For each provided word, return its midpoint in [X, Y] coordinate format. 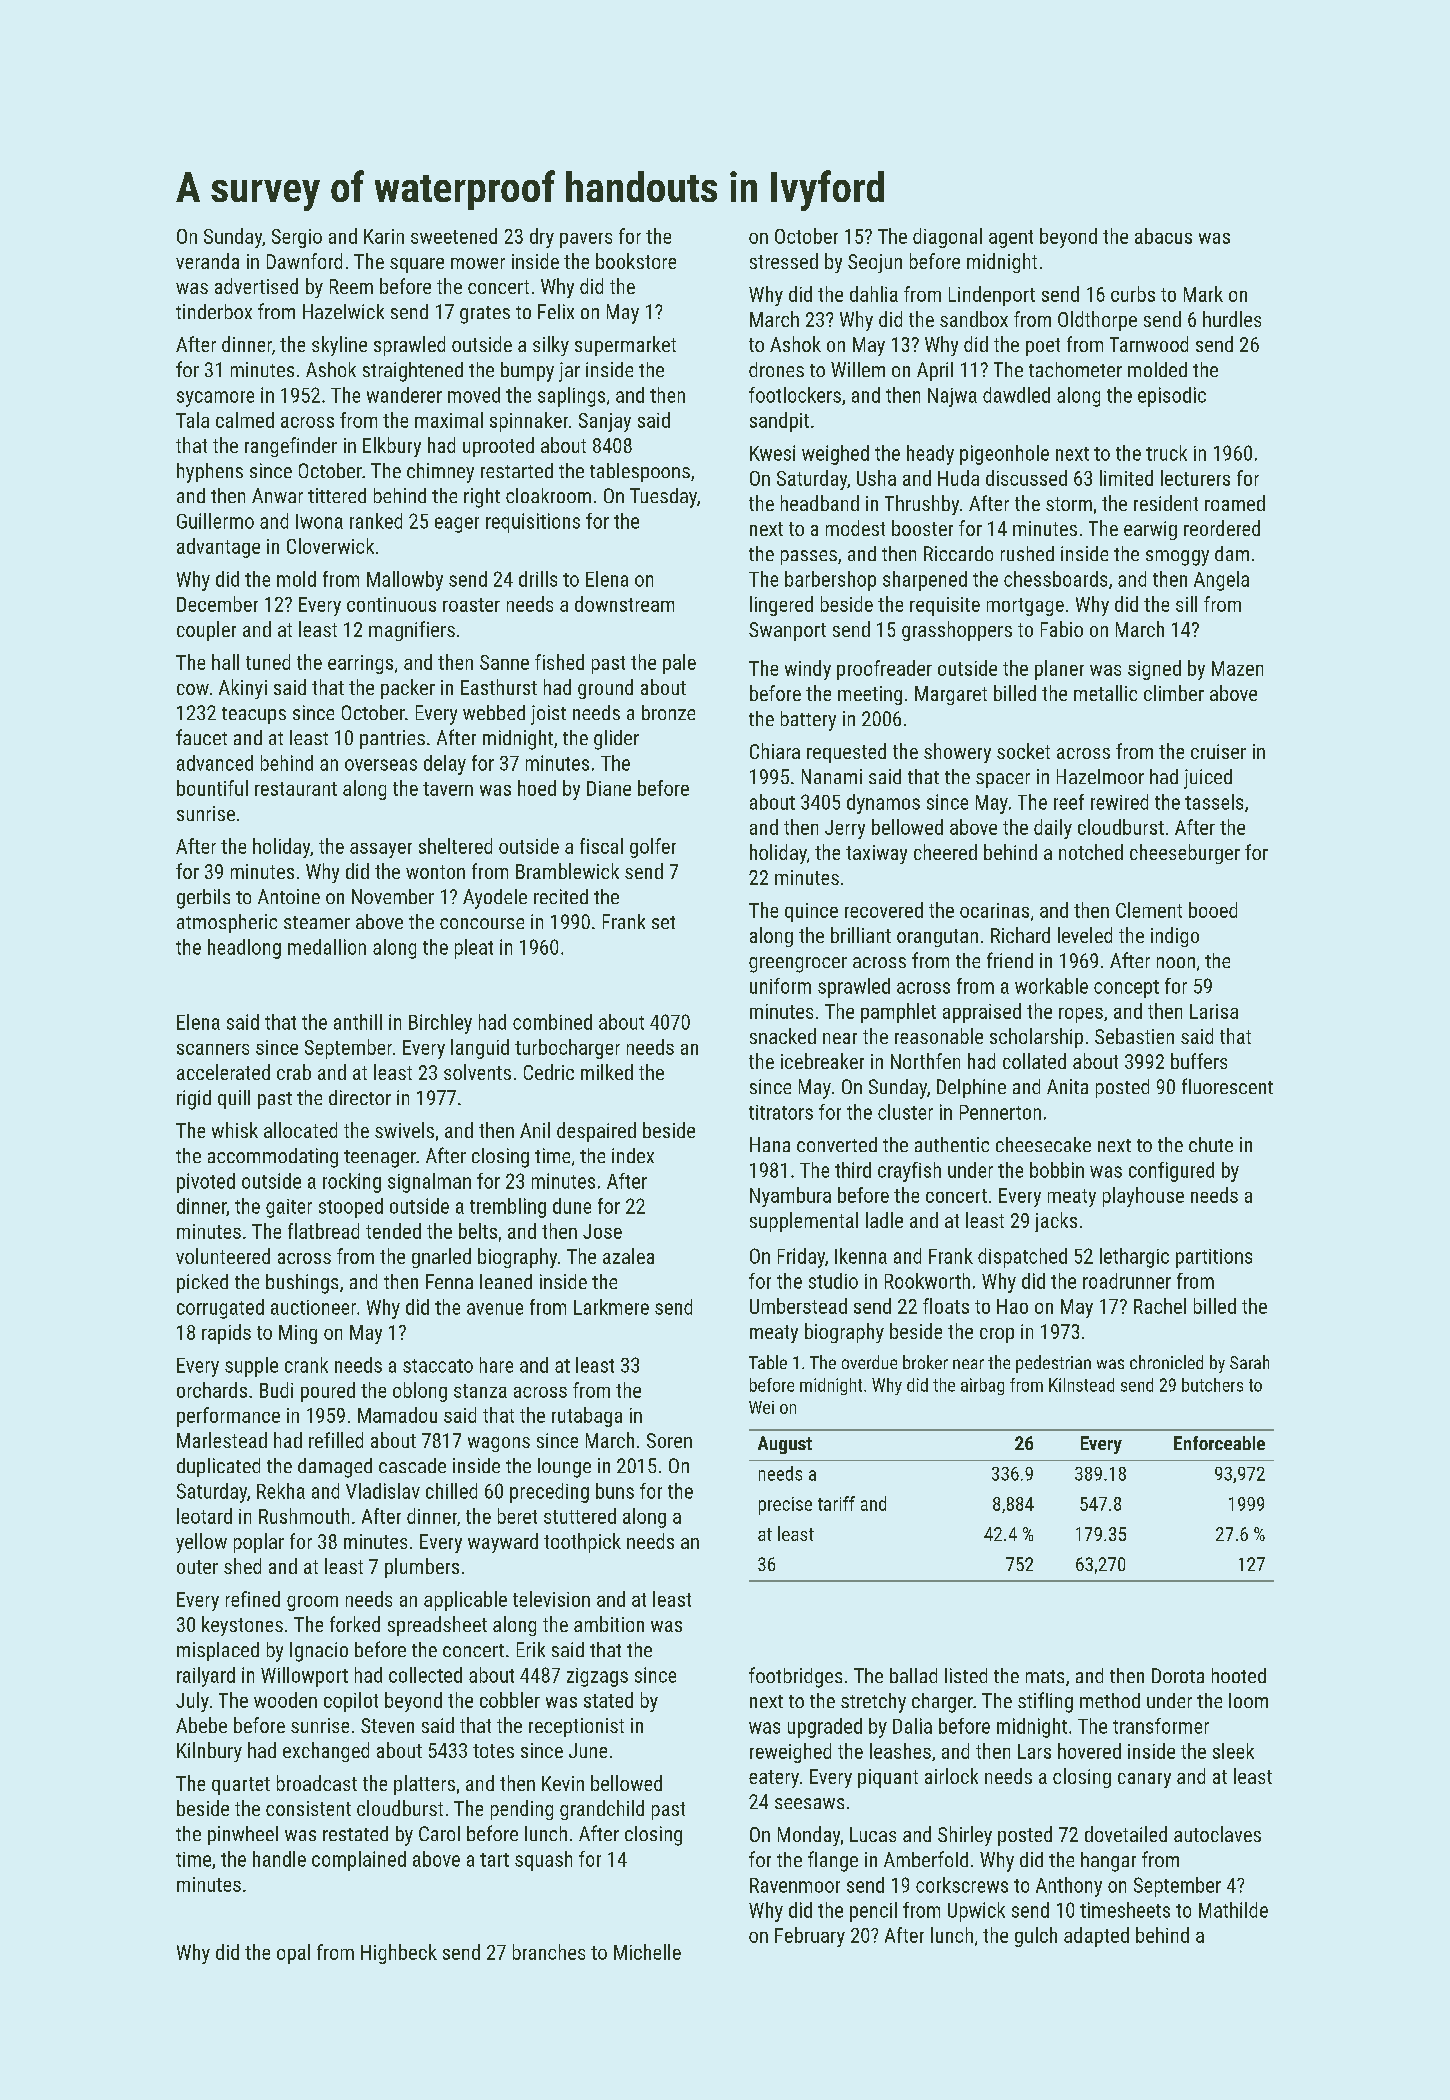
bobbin [1057, 1170]
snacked [783, 1036]
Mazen [1237, 668]
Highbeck [399, 1954]
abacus [1163, 236]
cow [193, 689]
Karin [384, 236]
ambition [609, 1624]
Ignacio [319, 1652]
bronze [668, 712]
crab [294, 1072]
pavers [586, 240]
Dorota [1178, 1675]
